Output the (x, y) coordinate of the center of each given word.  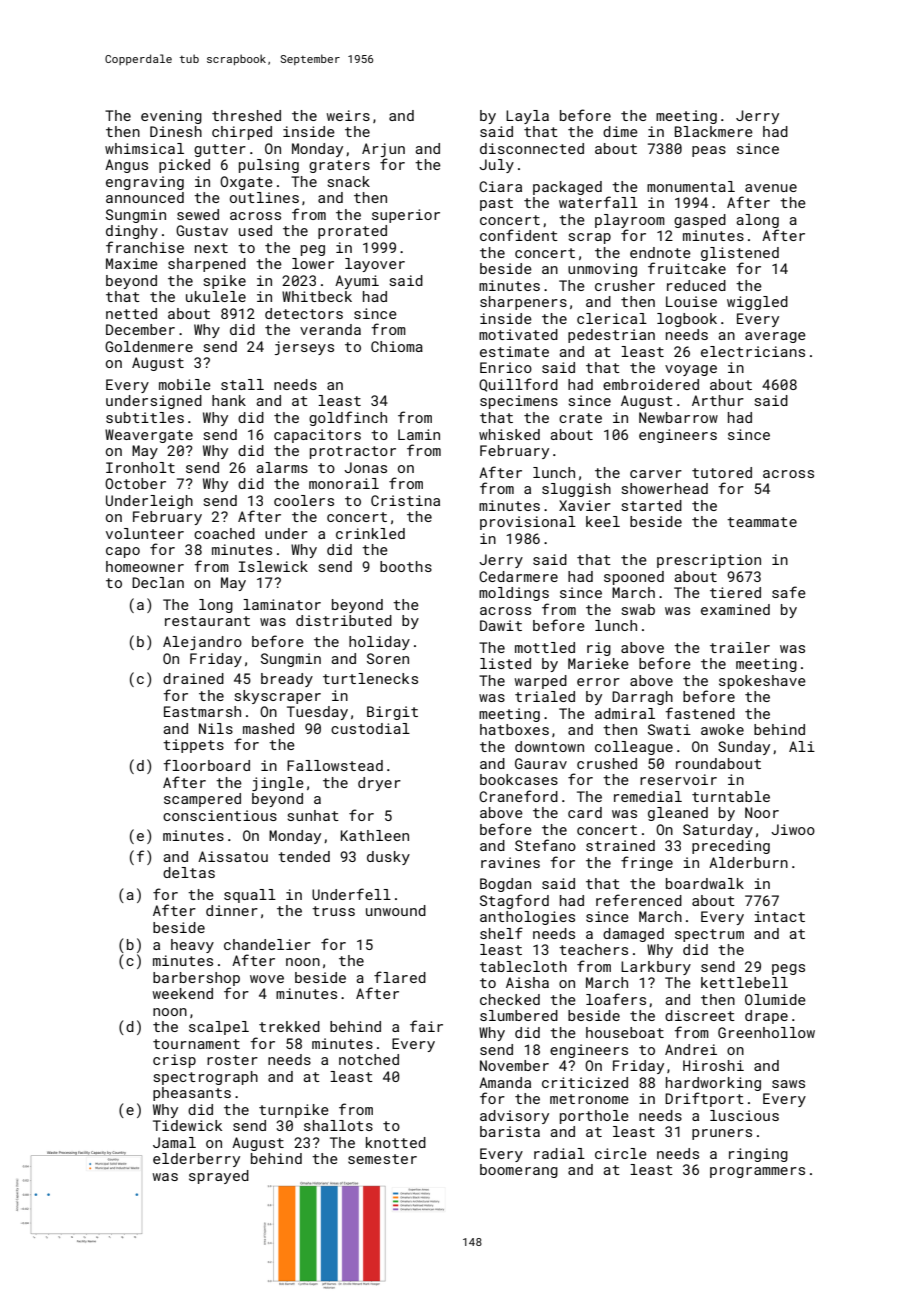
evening (171, 117)
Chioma (397, 346)
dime (620, 131)
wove (267, 979)
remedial (648, 796)
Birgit (392, 713)
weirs (348, 115)
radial (559, 1153)
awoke (722, 729)
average (775, 337)
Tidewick (187, 1125)
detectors (304, 313)
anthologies (527, 918)
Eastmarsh (202, 711)
